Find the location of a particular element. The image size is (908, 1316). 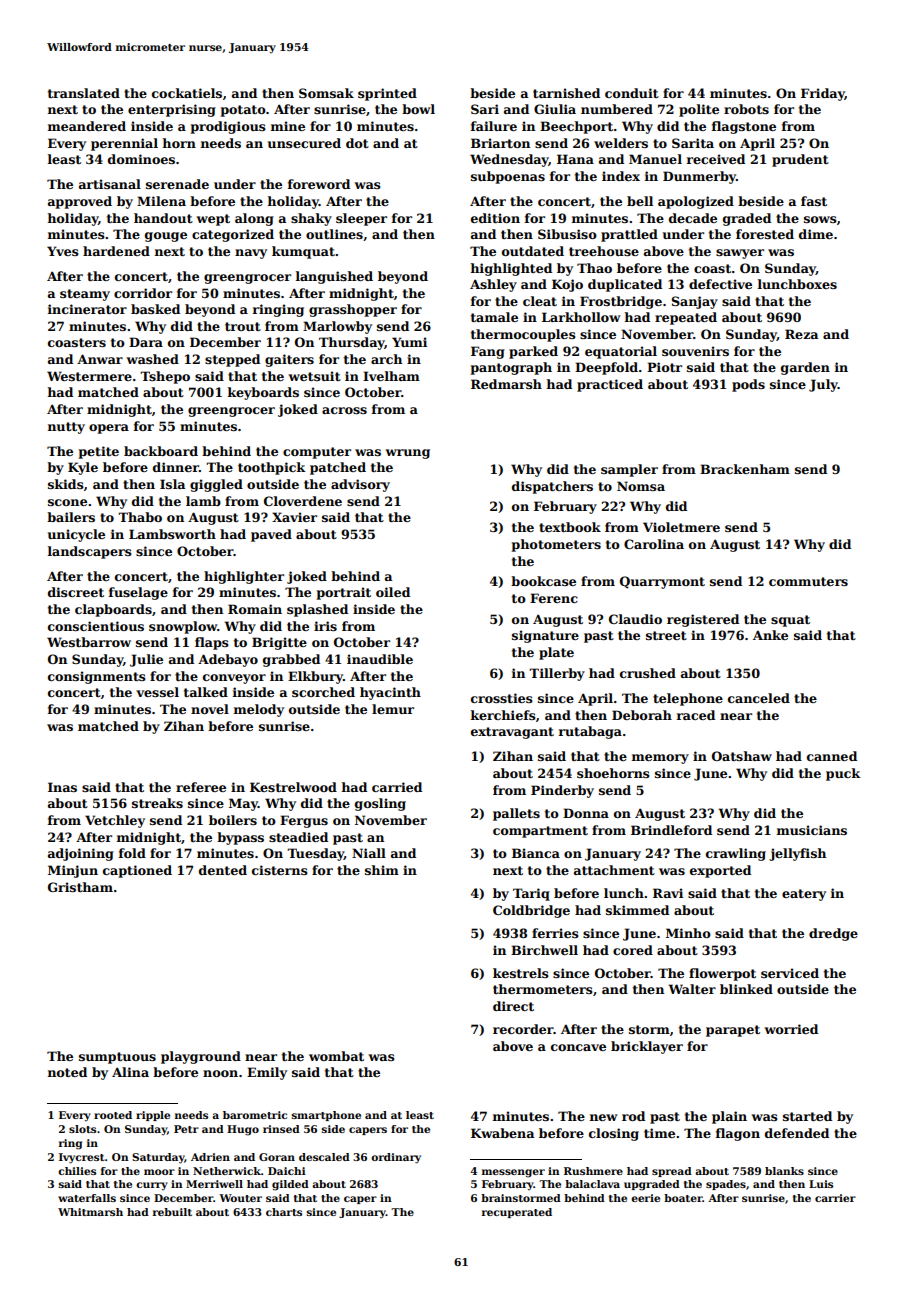

Whitmarsh is located at coordinates (90, 1212).
